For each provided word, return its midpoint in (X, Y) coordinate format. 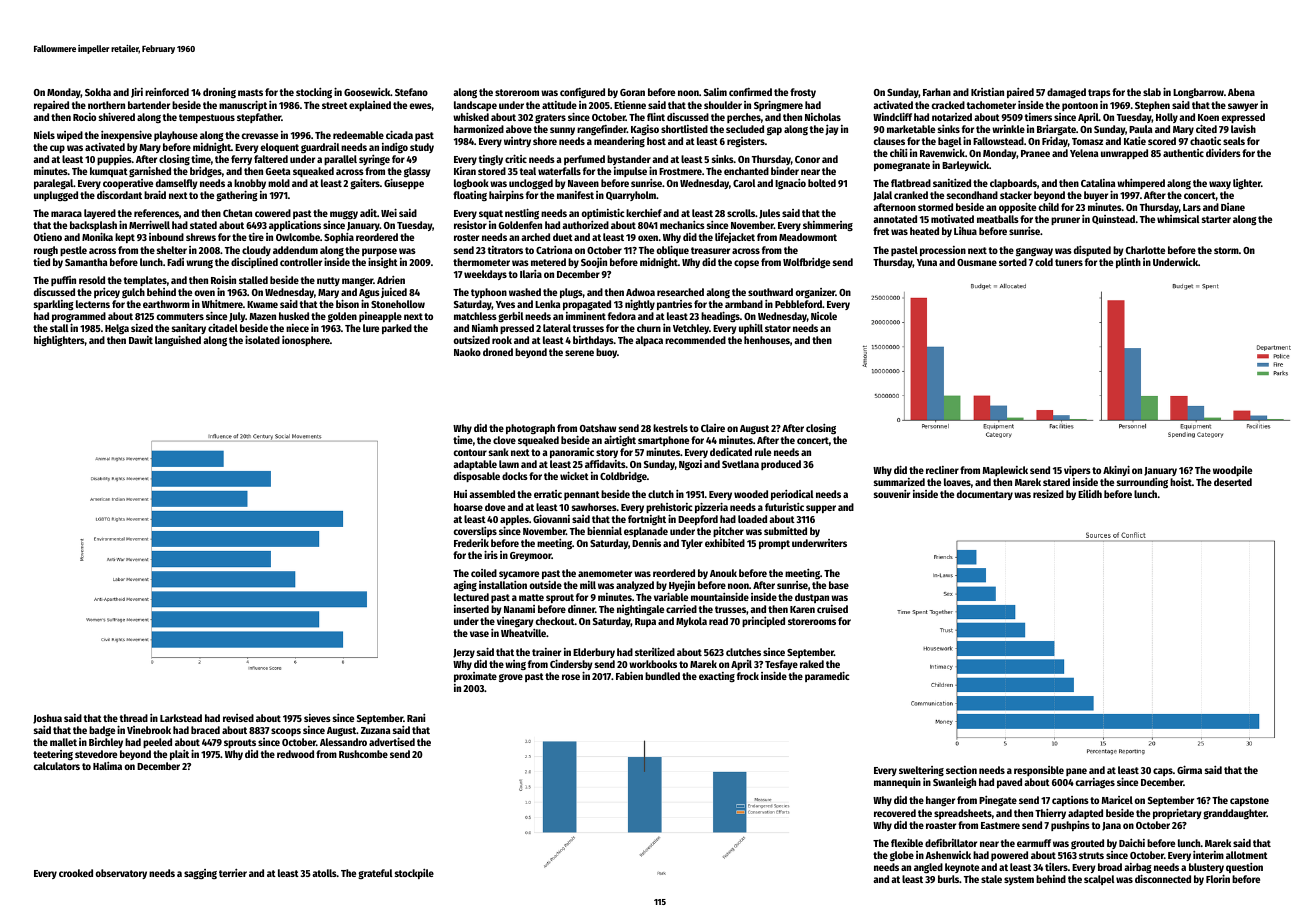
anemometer (605, 573)
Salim (715, 92)
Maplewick (1005, 471)
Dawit (141, 340)
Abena (1241, 92)
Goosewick (367, 92)
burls (949, 879)
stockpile (414, 874)
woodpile (1232, 471)
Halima (107, 766)
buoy (606, 353)
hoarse (468, 507)
